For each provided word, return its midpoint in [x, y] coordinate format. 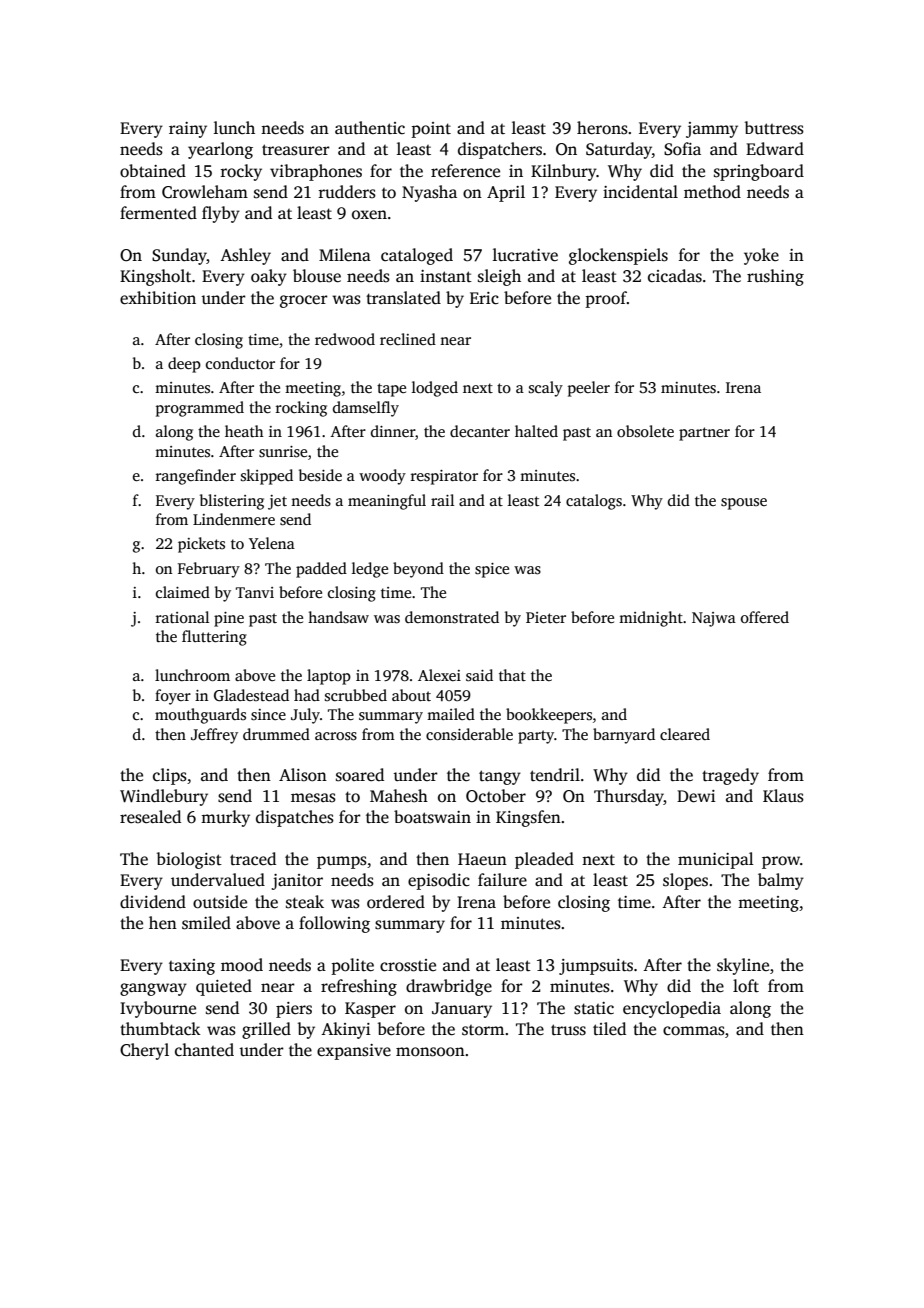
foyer [173, 697]
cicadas [675, 276]
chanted [204, 1050]
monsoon [430, 1052]
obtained [153, 171]
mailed [451, 714]
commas [694, 1031]
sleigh [499, 277]
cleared [685, 734]
